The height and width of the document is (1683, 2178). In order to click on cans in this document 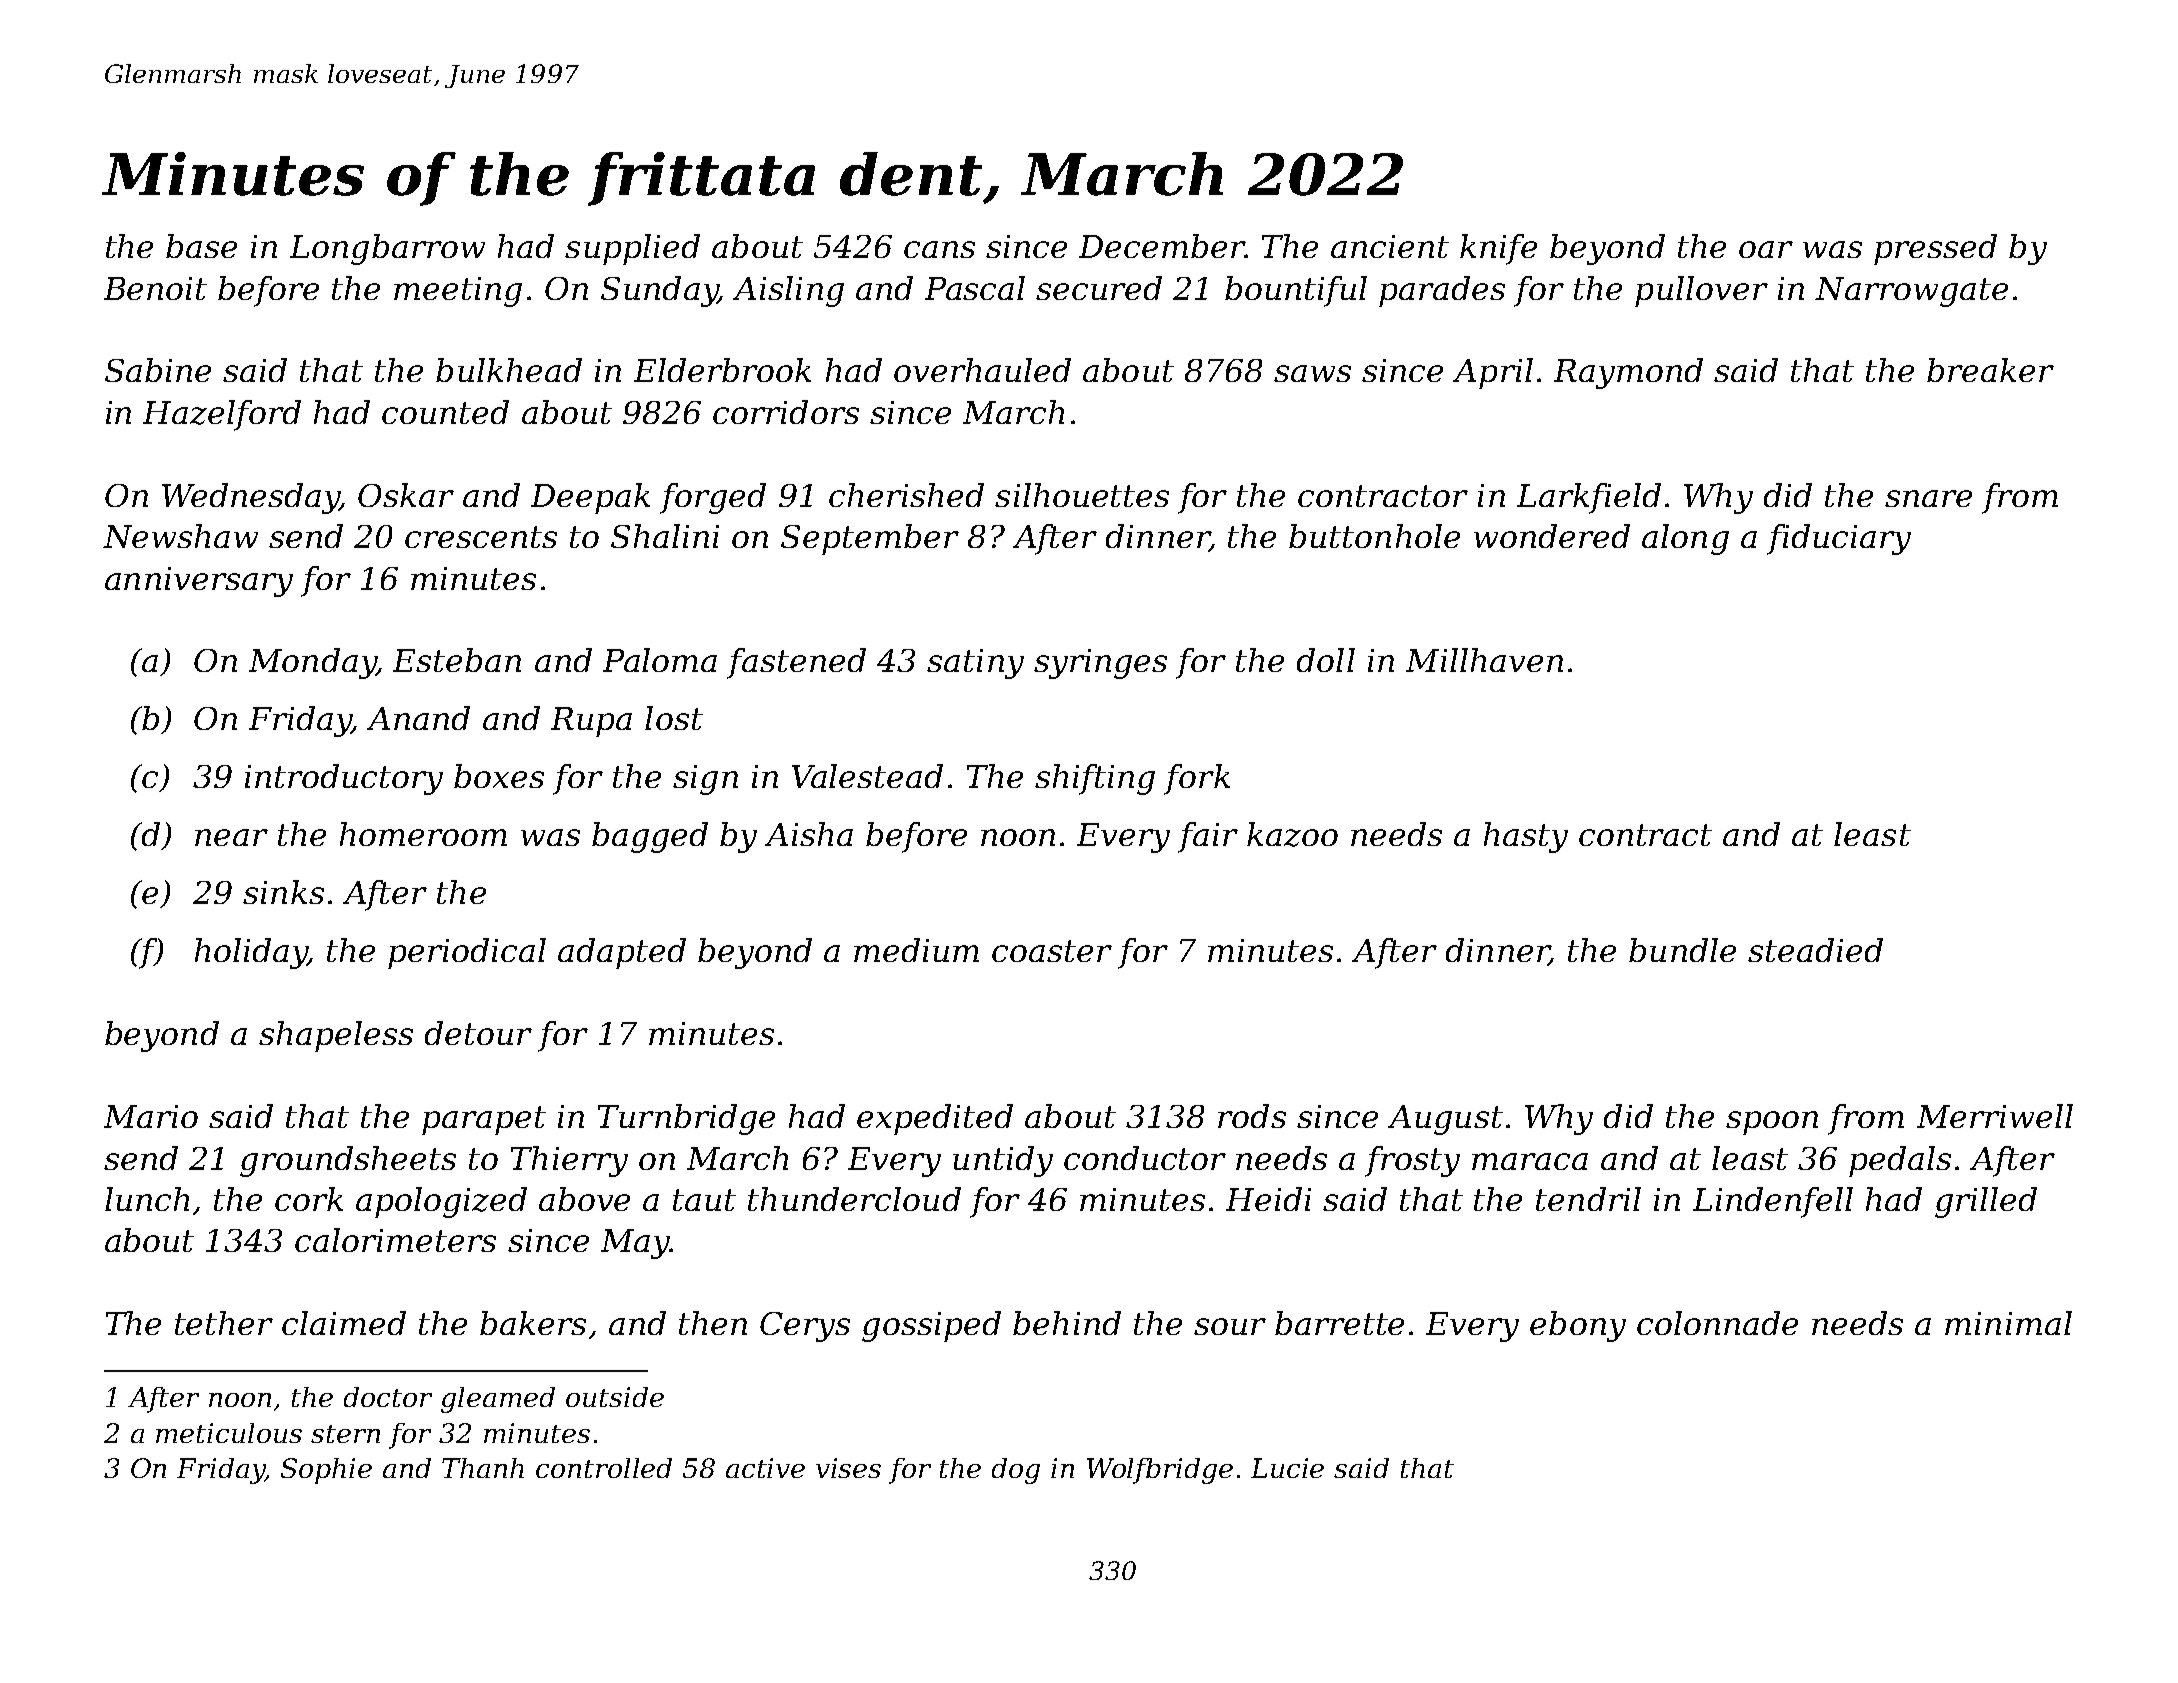, I will do `click(939, 249)`.
